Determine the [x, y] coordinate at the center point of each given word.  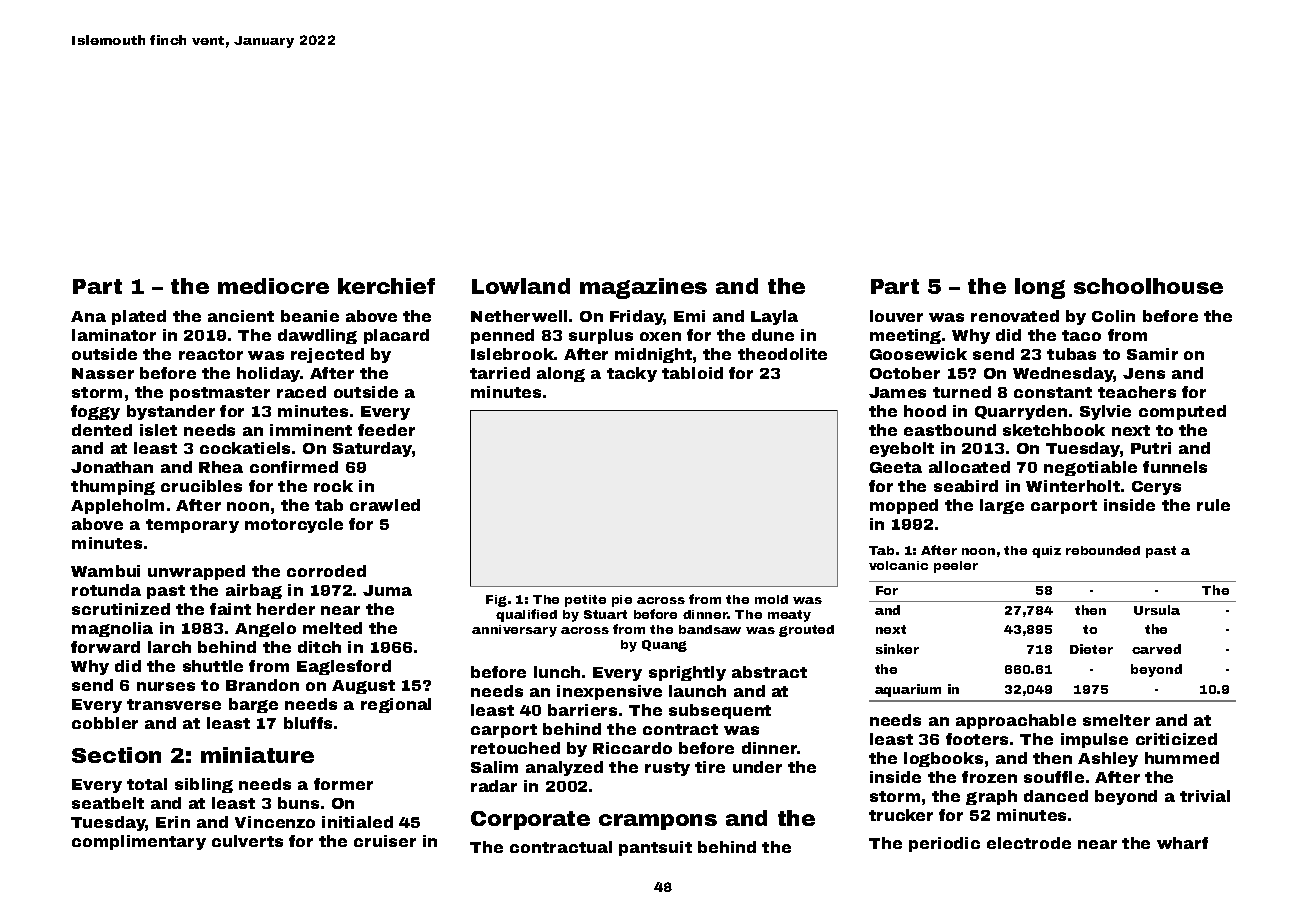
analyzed [564, 768]
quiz [1046, 552]
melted [332, 628]
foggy [95, 412]
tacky [632, 374]
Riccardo [632, 748]
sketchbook [1054, 430]
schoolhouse [1148, 286]
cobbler [105, 723]
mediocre [273, 286]
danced [1056, 796]
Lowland [521, 286]
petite [585, 601]
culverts [247, 841]
